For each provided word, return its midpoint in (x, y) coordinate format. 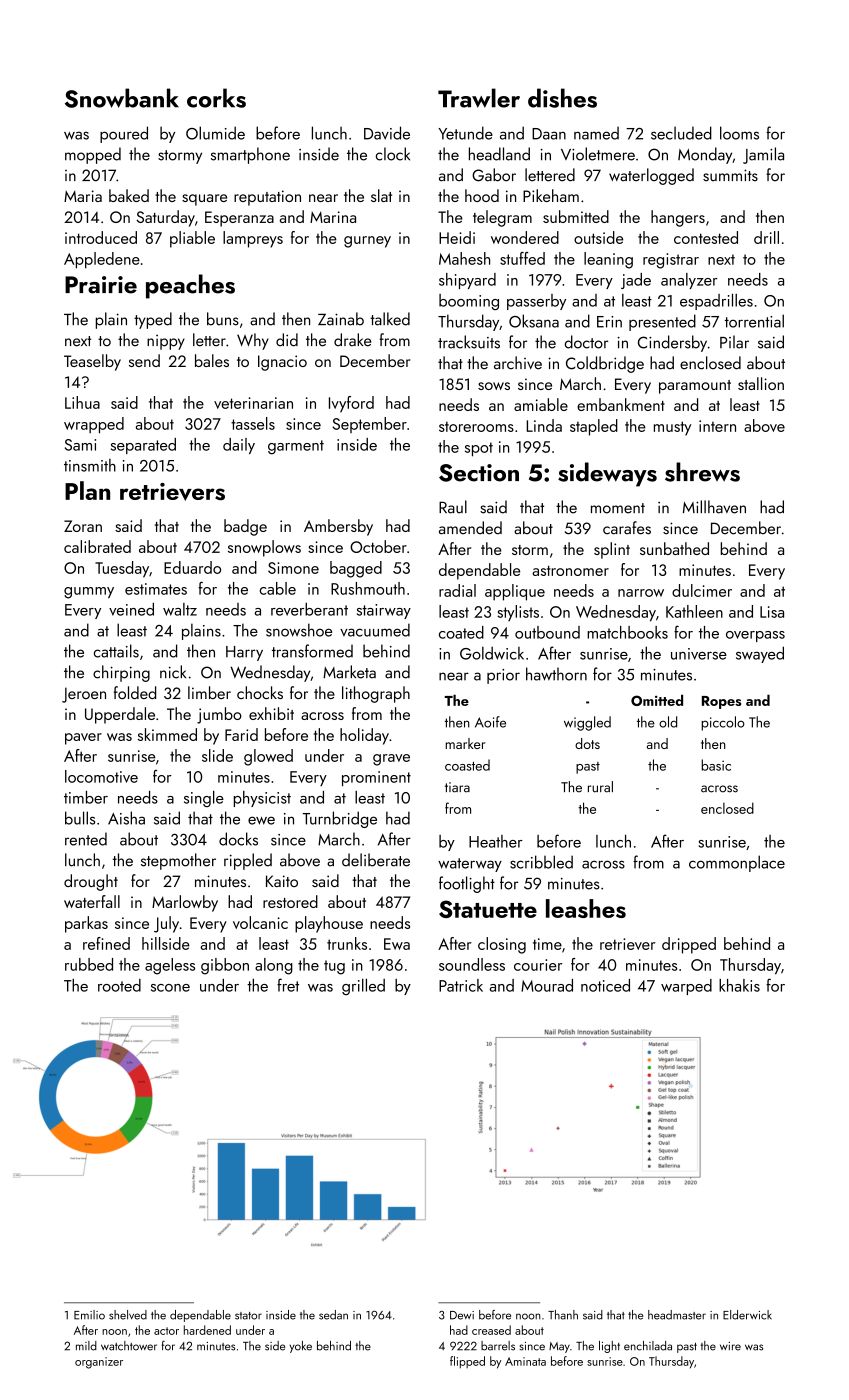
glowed (268, 757)
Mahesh (464, 258)
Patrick (461, 985)
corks (216, 98)
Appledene (102, 260)
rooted (119, 985)
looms (739, 133)
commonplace (737, 863)
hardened (207, 1330)
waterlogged (651, 176)
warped (686, 987)
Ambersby (338, 527)
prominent (376, 778)
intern (717, 426)
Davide (387, 133)
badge (245, 527)
